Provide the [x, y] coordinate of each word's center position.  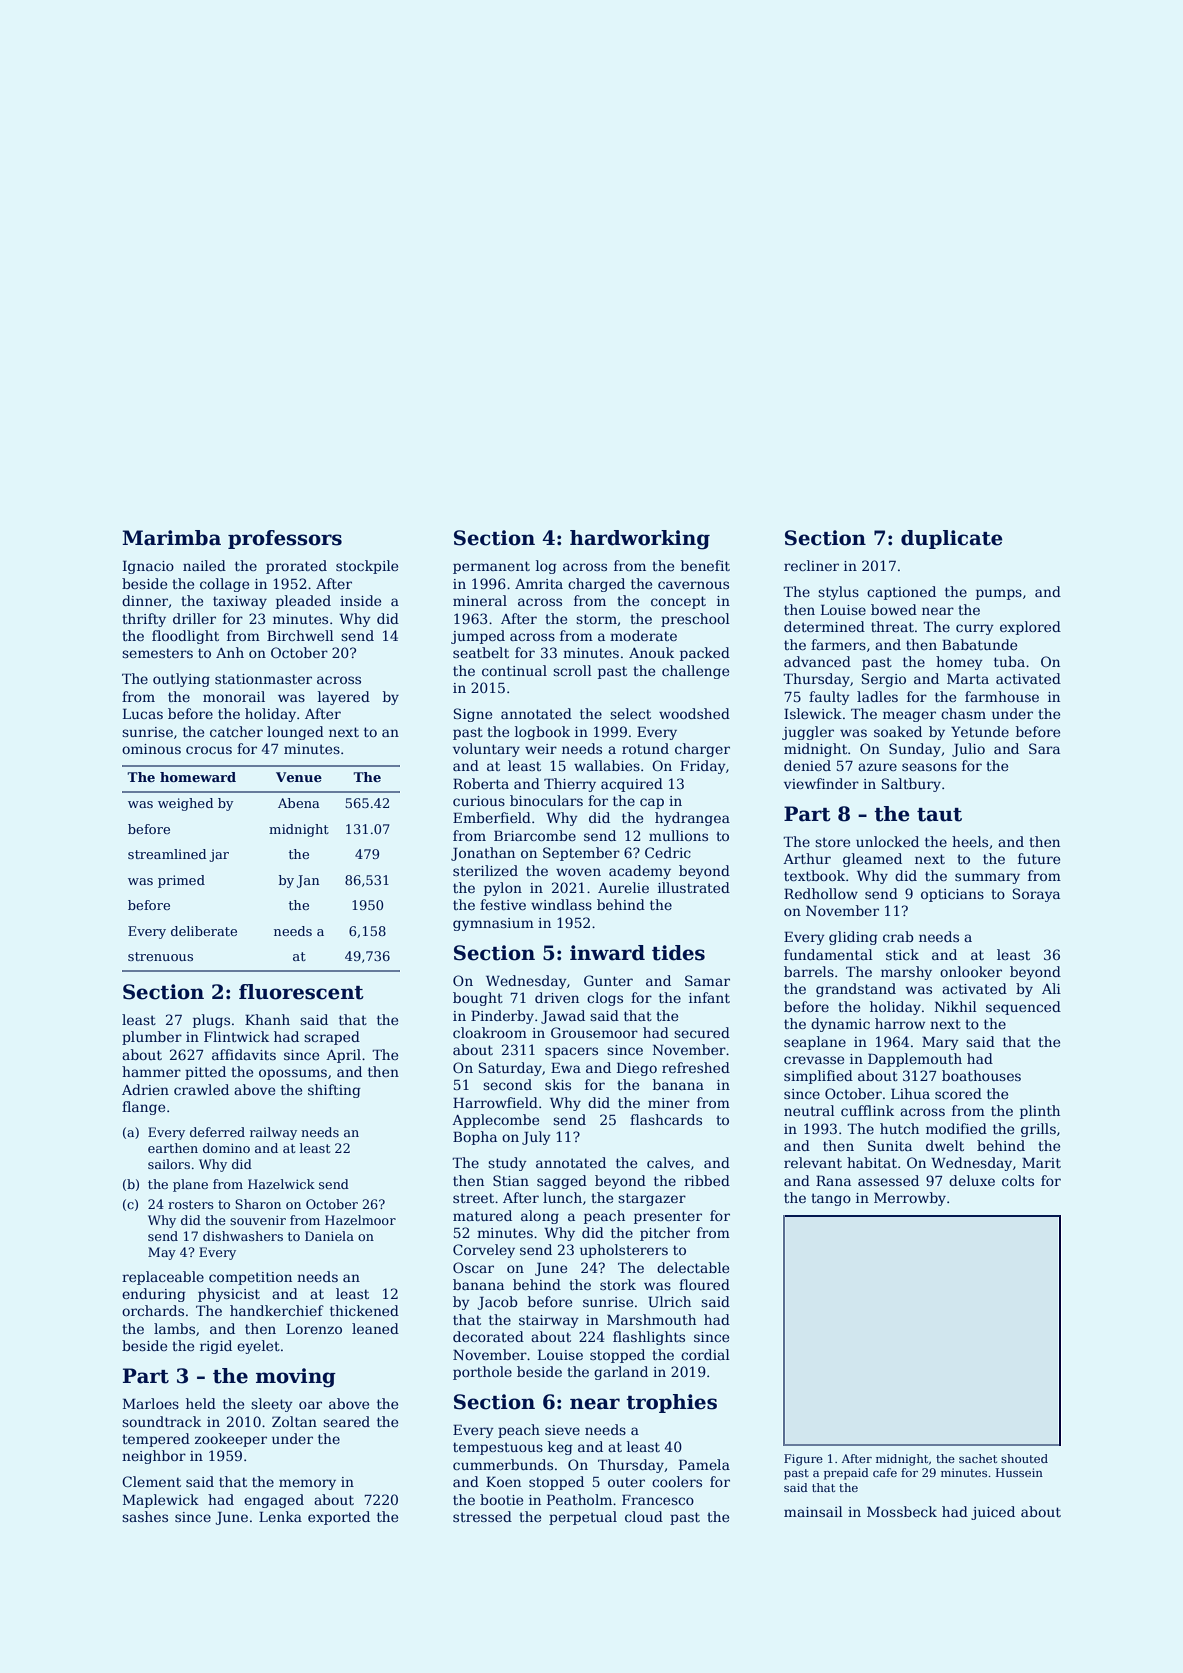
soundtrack [161, 1421]
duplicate [952, 539]
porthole [482, 1373]
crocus [209, 750]
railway [273, 1133]
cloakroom [490, 1032]
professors [285, 539]
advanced [817, 661]
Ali [1051, 988]
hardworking [640, 540]
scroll [572, 670]
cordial [705, 1354]
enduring [154, 1295]
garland [621, 1373]
